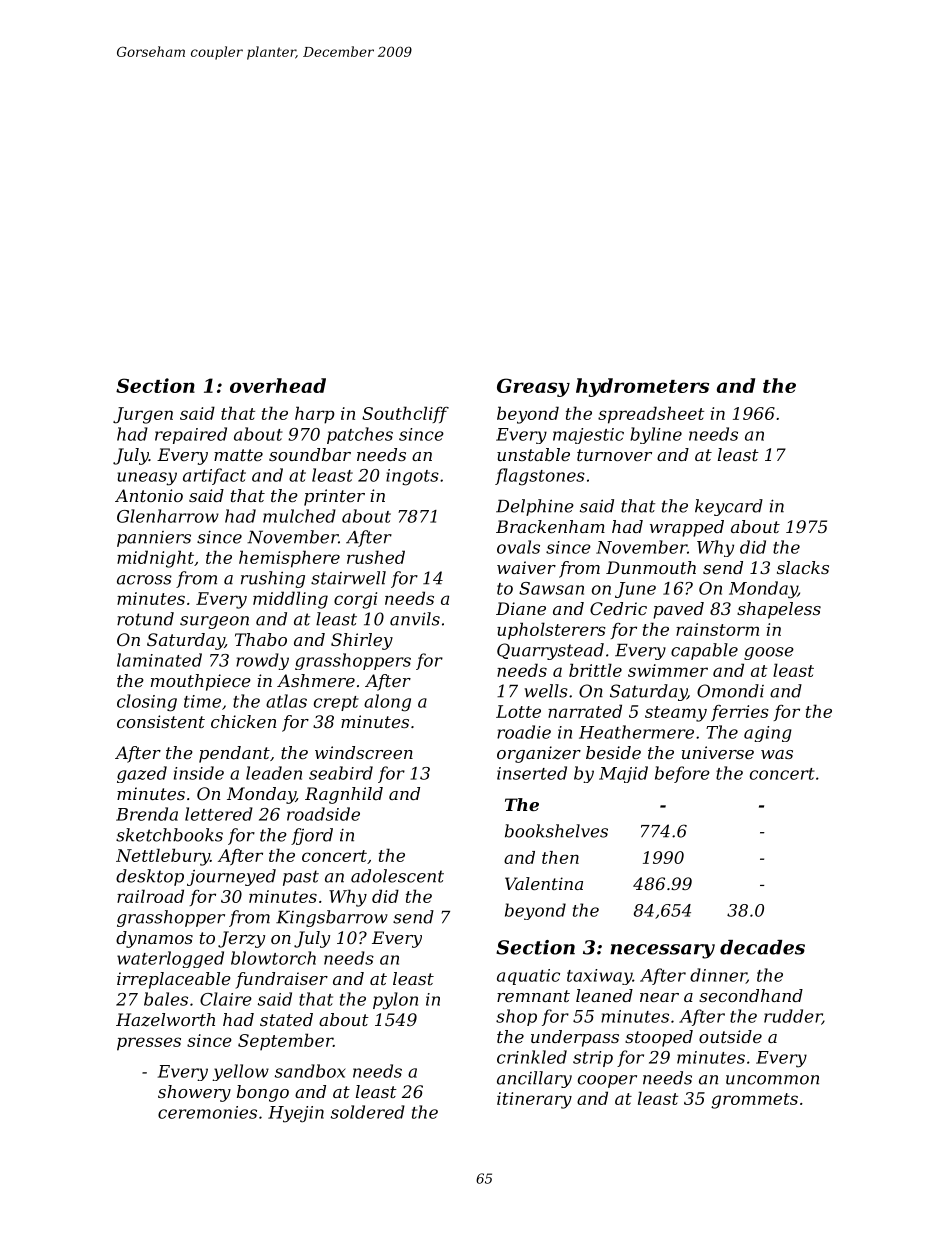 The image size is (952, 1233). Describe the element at coordinates (762, 947) in the page. I see `decades` at that location.
